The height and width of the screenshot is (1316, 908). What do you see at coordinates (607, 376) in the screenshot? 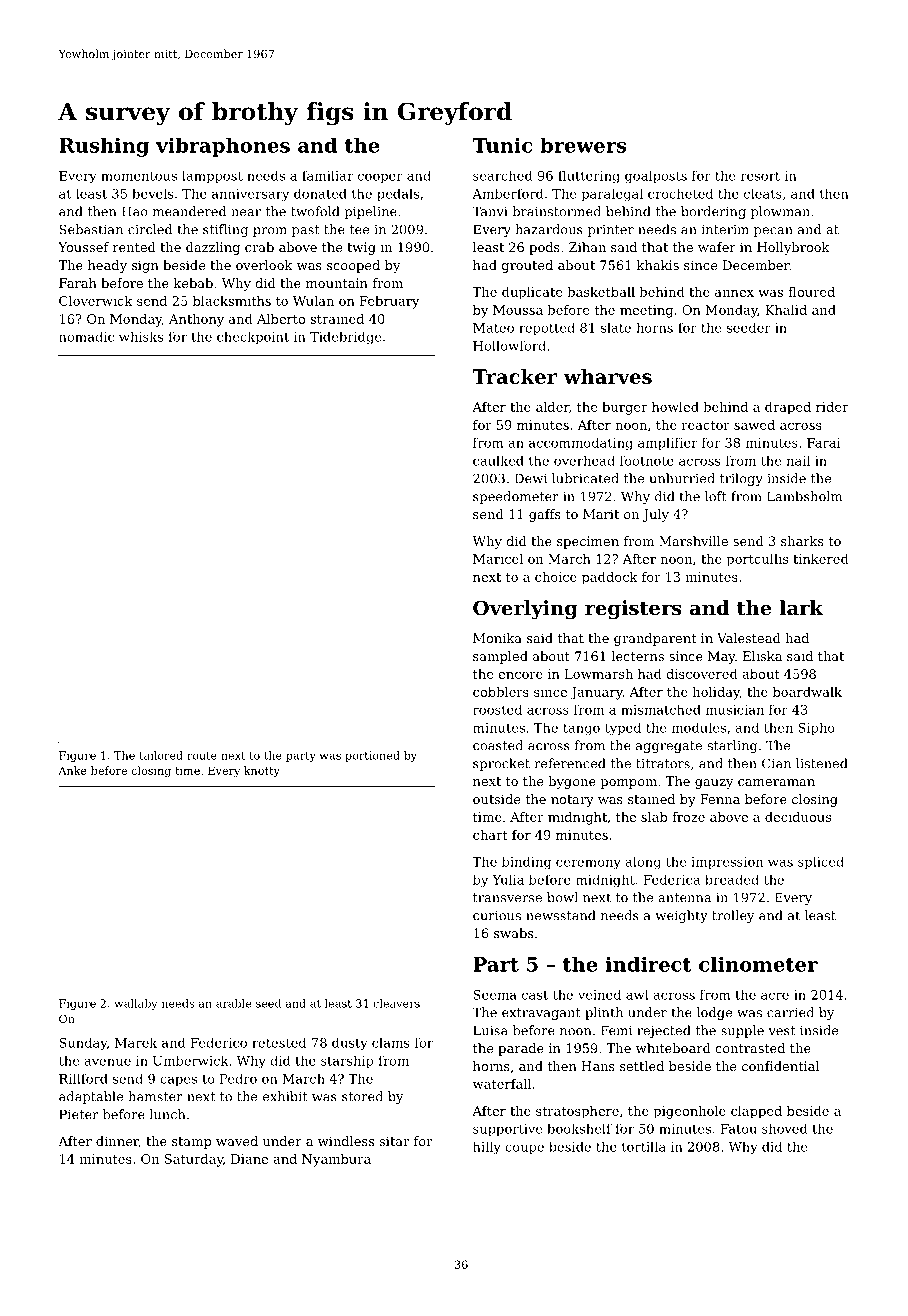
I see `wharves` at bounding box center [607, 376].
